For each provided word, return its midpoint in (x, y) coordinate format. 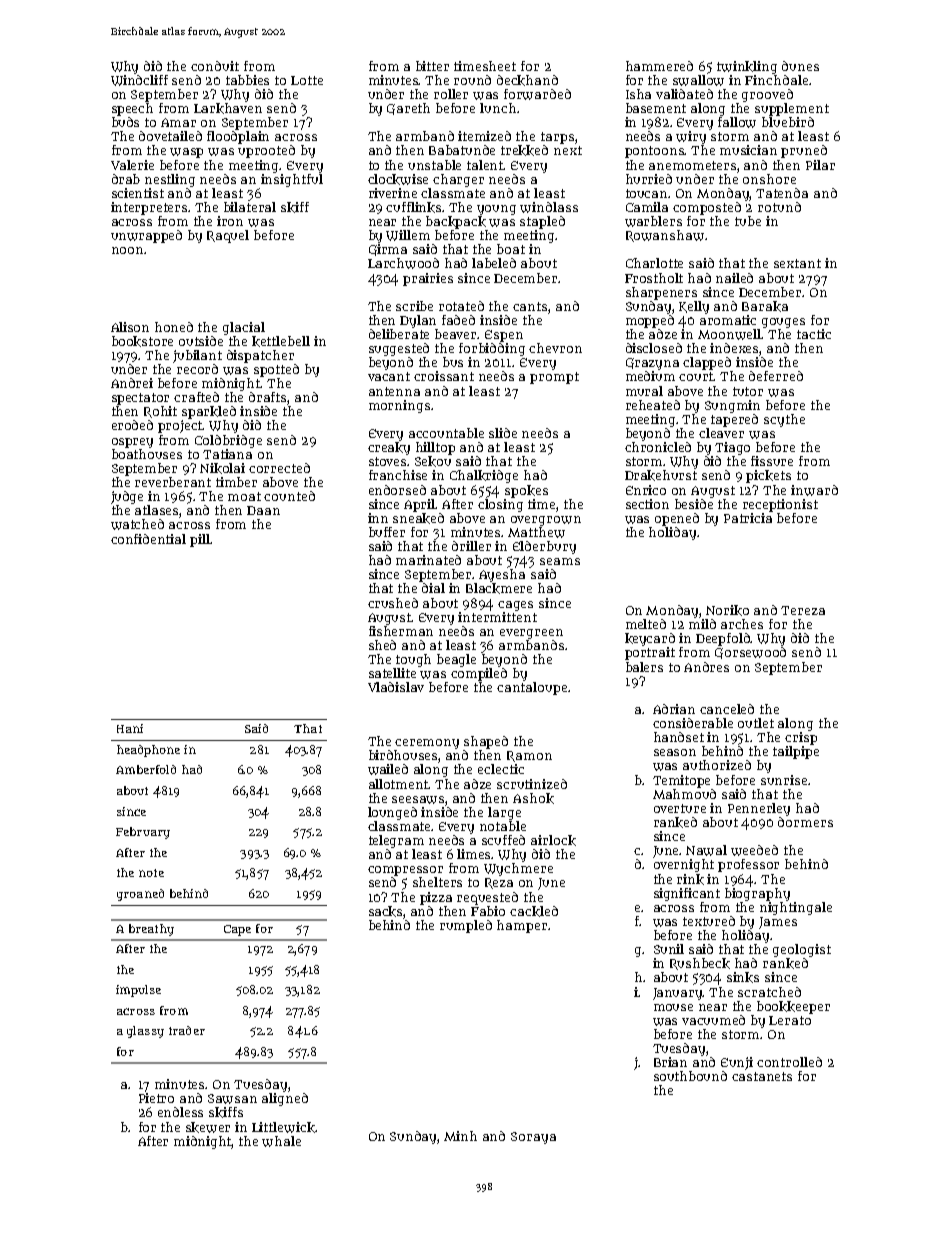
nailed (734, 278)
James (778, 923)
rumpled (466, 926)
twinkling (747, 67)
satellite (392, 673)
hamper (522, 926)
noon (127, 250)
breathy (151, 930)
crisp (801, 738)
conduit (215, 66)
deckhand (527, 80)
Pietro (156, 1098)
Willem (408, 235)
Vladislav (396, 687)
